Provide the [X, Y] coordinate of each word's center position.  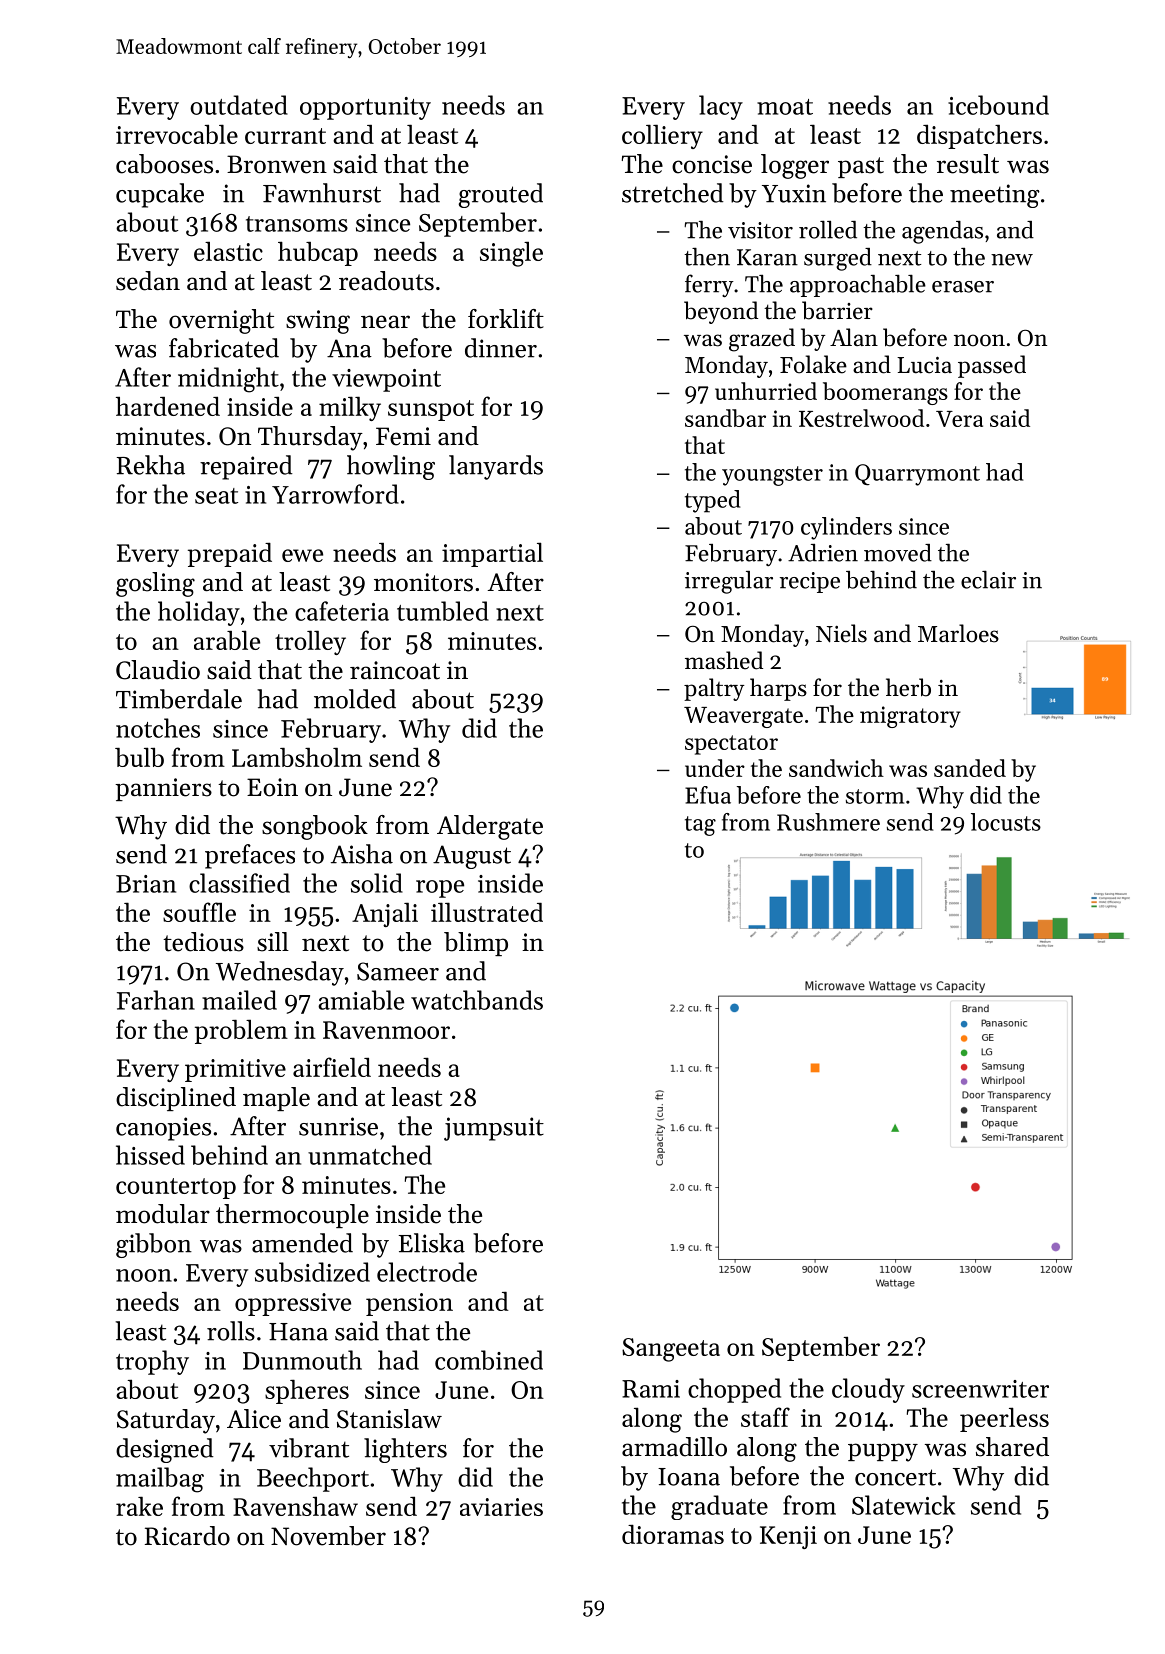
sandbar [725, 418]
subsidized [312, 1272]
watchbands [477, 1000]
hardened [168, 406]
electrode [427, 1272]
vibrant [309, 1448]
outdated [239, 105]
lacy [721, 107]
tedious [203, 942]
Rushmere [828, 822]
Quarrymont [917, 475]
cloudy [868, 1390]
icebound [998, 105]
